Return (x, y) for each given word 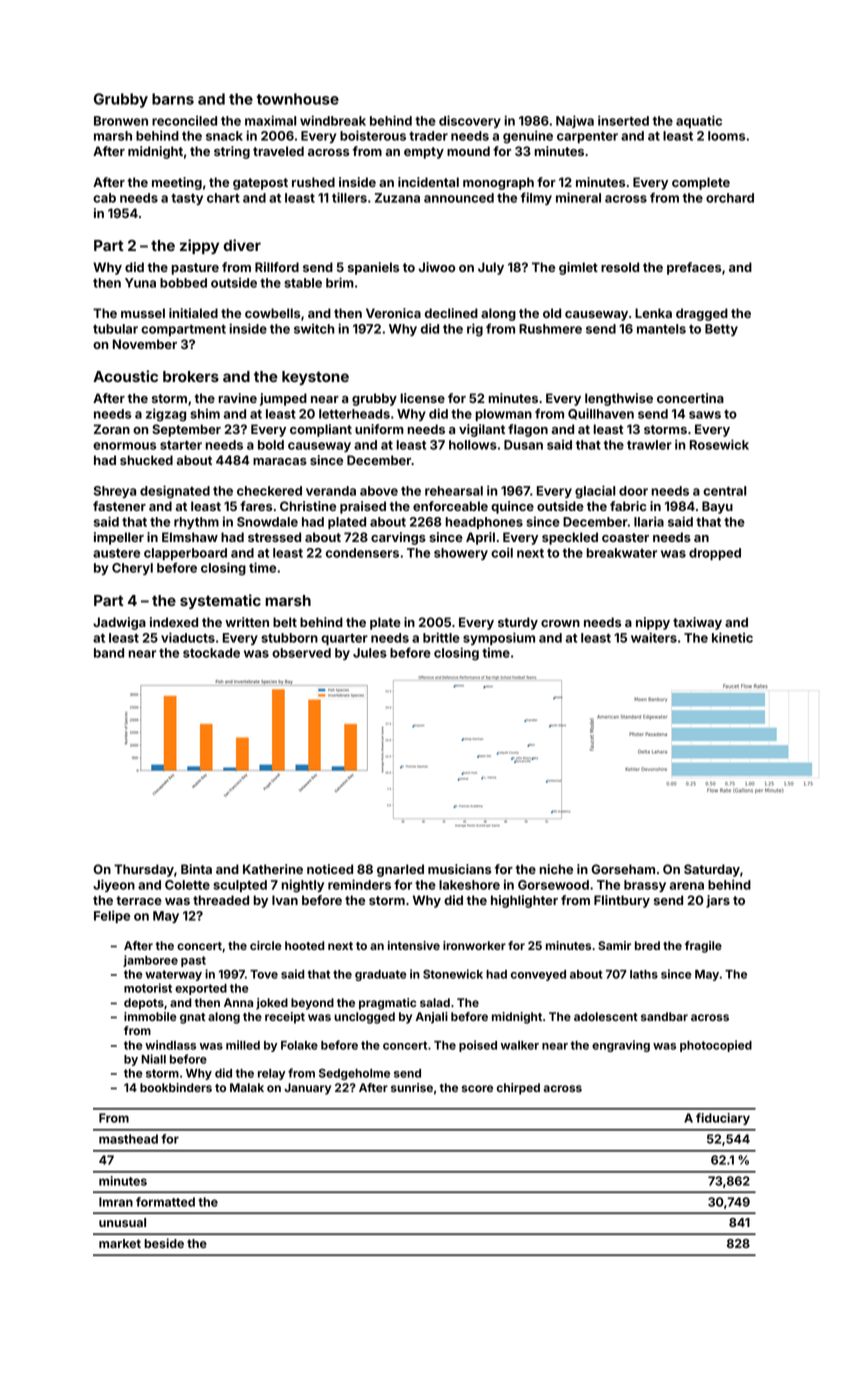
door (633, 491)
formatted (165, 1202)
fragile (703, 947)
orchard (730, 198)
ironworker (474, 945)
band (109, 653)
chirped (518, 1089)
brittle (441, 637)
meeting (177, 183)
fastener (119, 506)
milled (243, 1045)
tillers (349, 197)
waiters (654, 637)
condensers (362, 553)
